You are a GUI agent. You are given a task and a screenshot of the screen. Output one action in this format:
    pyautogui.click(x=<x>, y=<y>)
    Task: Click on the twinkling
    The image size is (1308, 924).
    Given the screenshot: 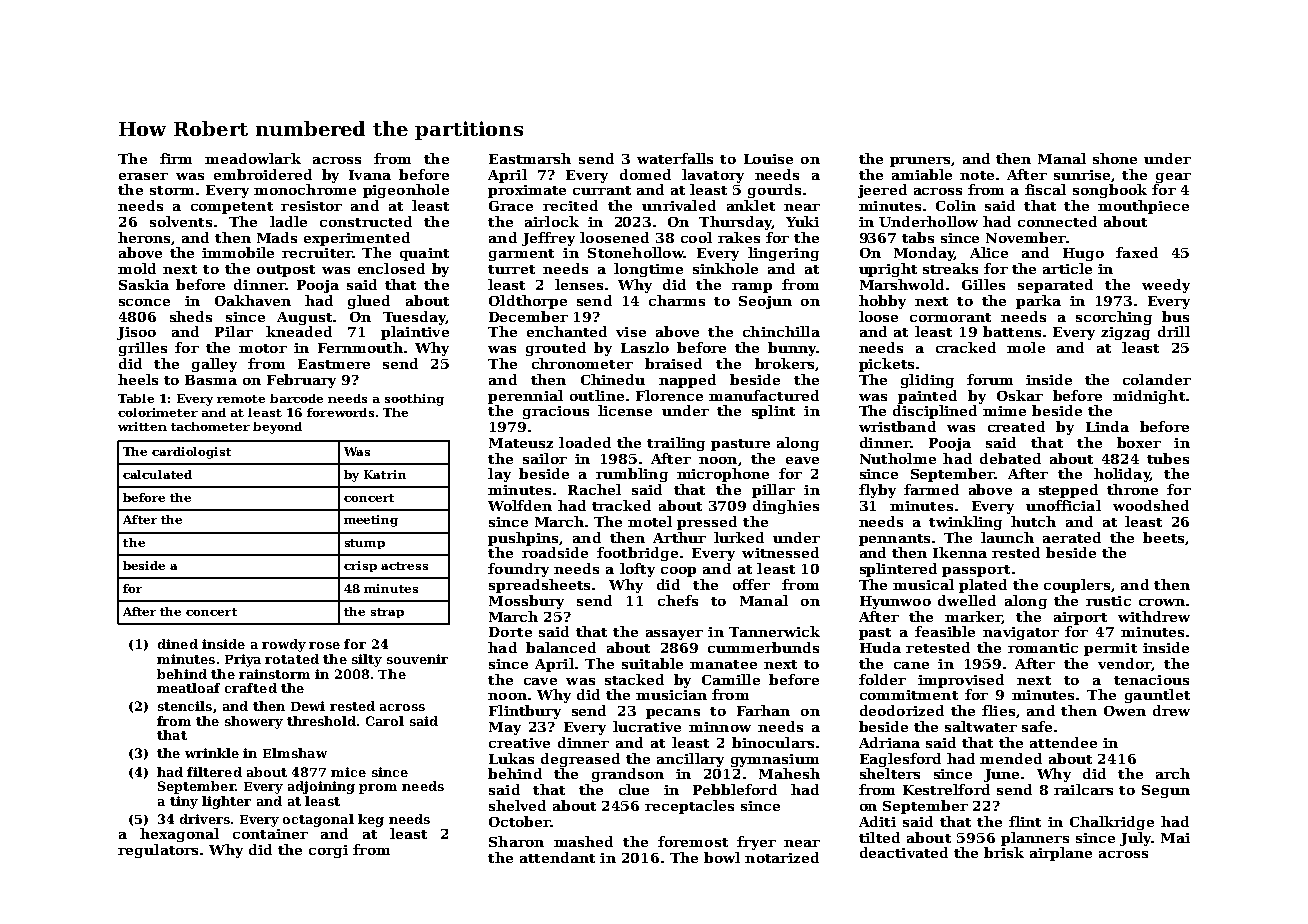 What is the action you would take?
    pyautogui.click(x=965, y=523)
